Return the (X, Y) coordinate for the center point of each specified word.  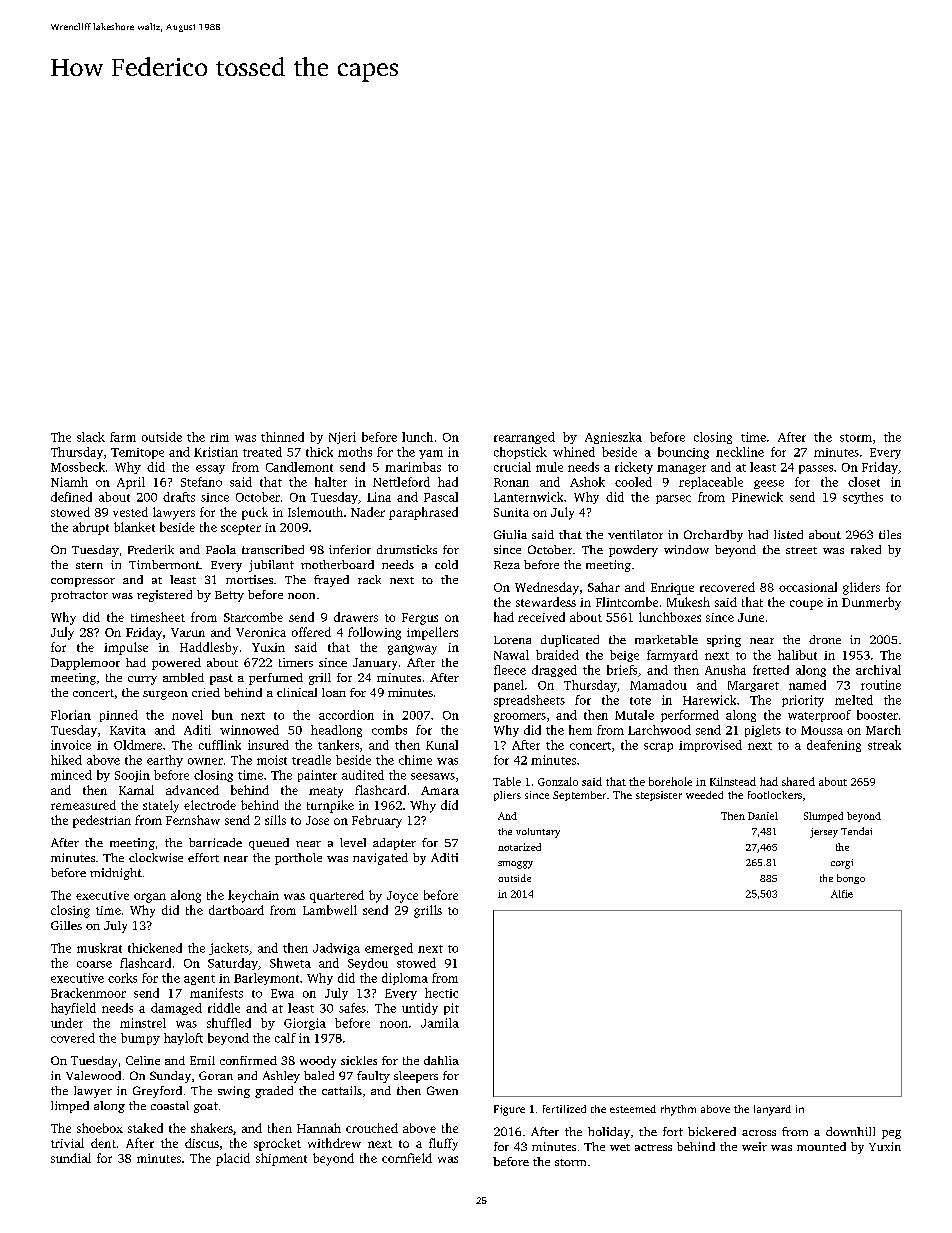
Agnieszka (613, 438)
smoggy (515, 865)
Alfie (842, 894)
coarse (94, 964)
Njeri (342, 438)
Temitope (137, 453)
